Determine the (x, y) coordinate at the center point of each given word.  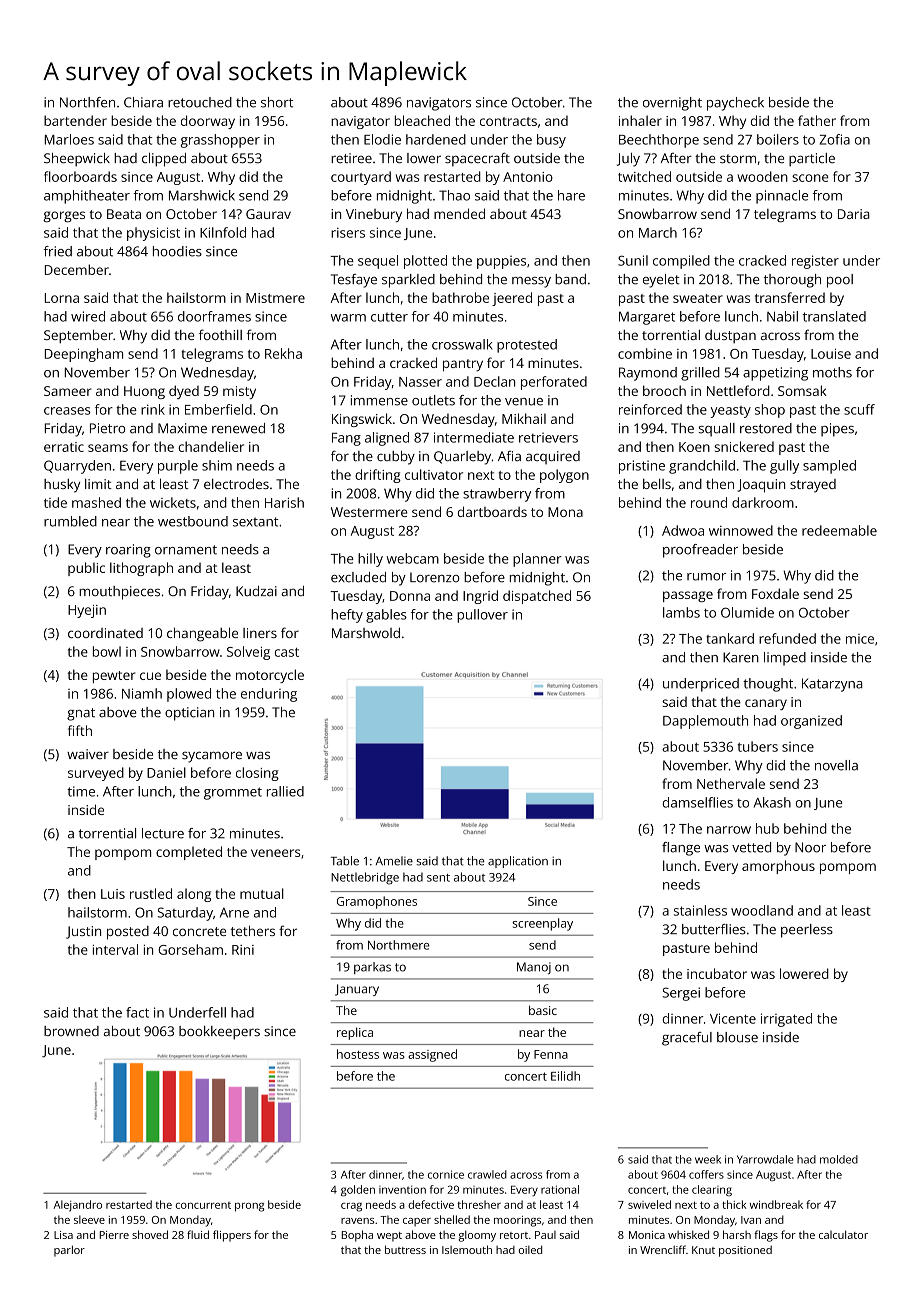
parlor (69, 1251)
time (81, 791)
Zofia (835, 139)
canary (766, 704)
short (277, 102)
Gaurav (268, 214)
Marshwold (366, 633)
